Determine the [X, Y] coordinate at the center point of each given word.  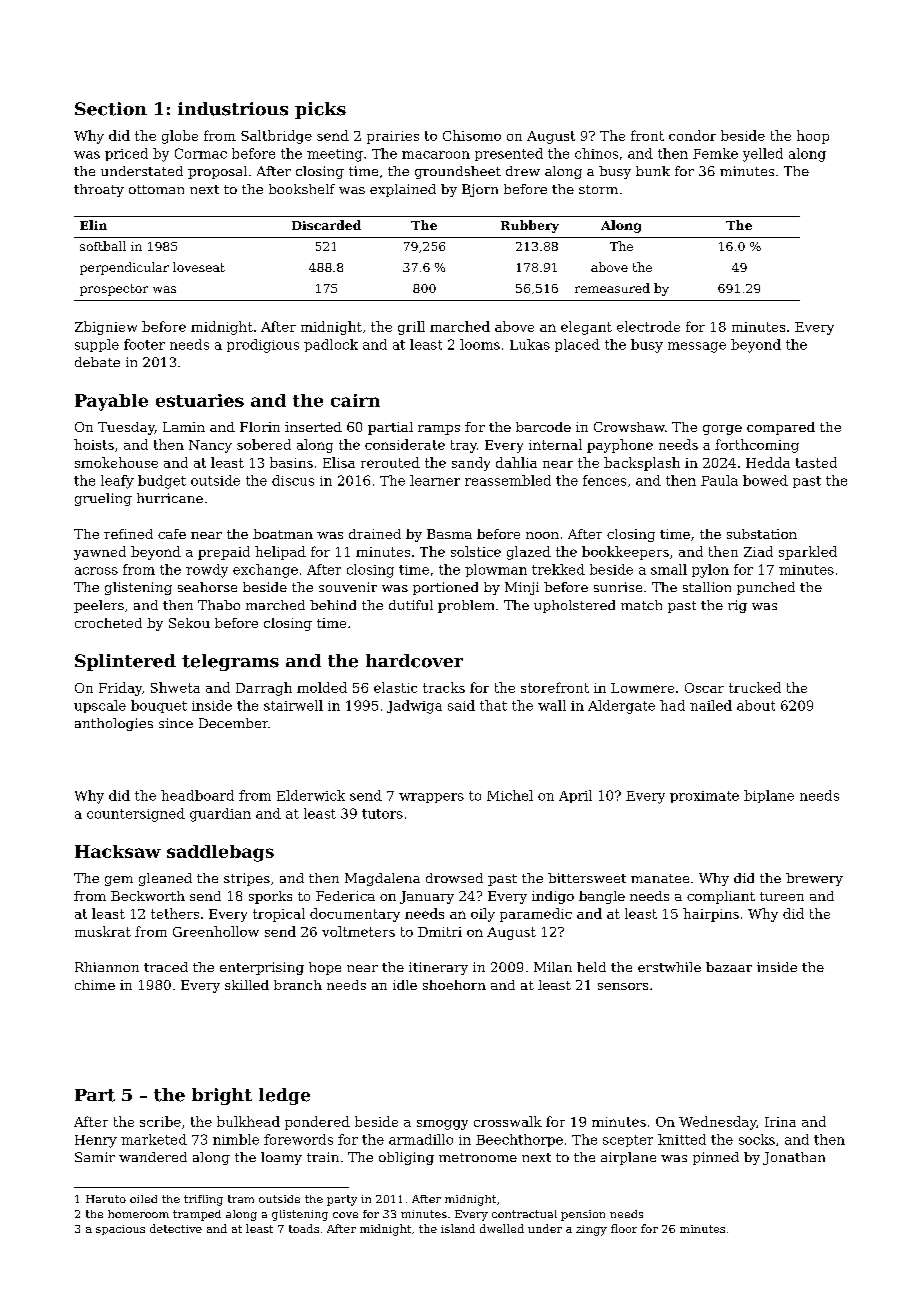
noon [542, 535]
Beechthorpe [519, 1140]
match [641, 605]
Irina [780, 1122]
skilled [247, 985]
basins [291, 462]
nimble [236, 1139]
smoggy [442, 1125]
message [697, 347]
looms [480, 344]
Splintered [125, 662]
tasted [816, 462]
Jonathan [794, 1158]
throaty [99, 190]
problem [466, 606]
